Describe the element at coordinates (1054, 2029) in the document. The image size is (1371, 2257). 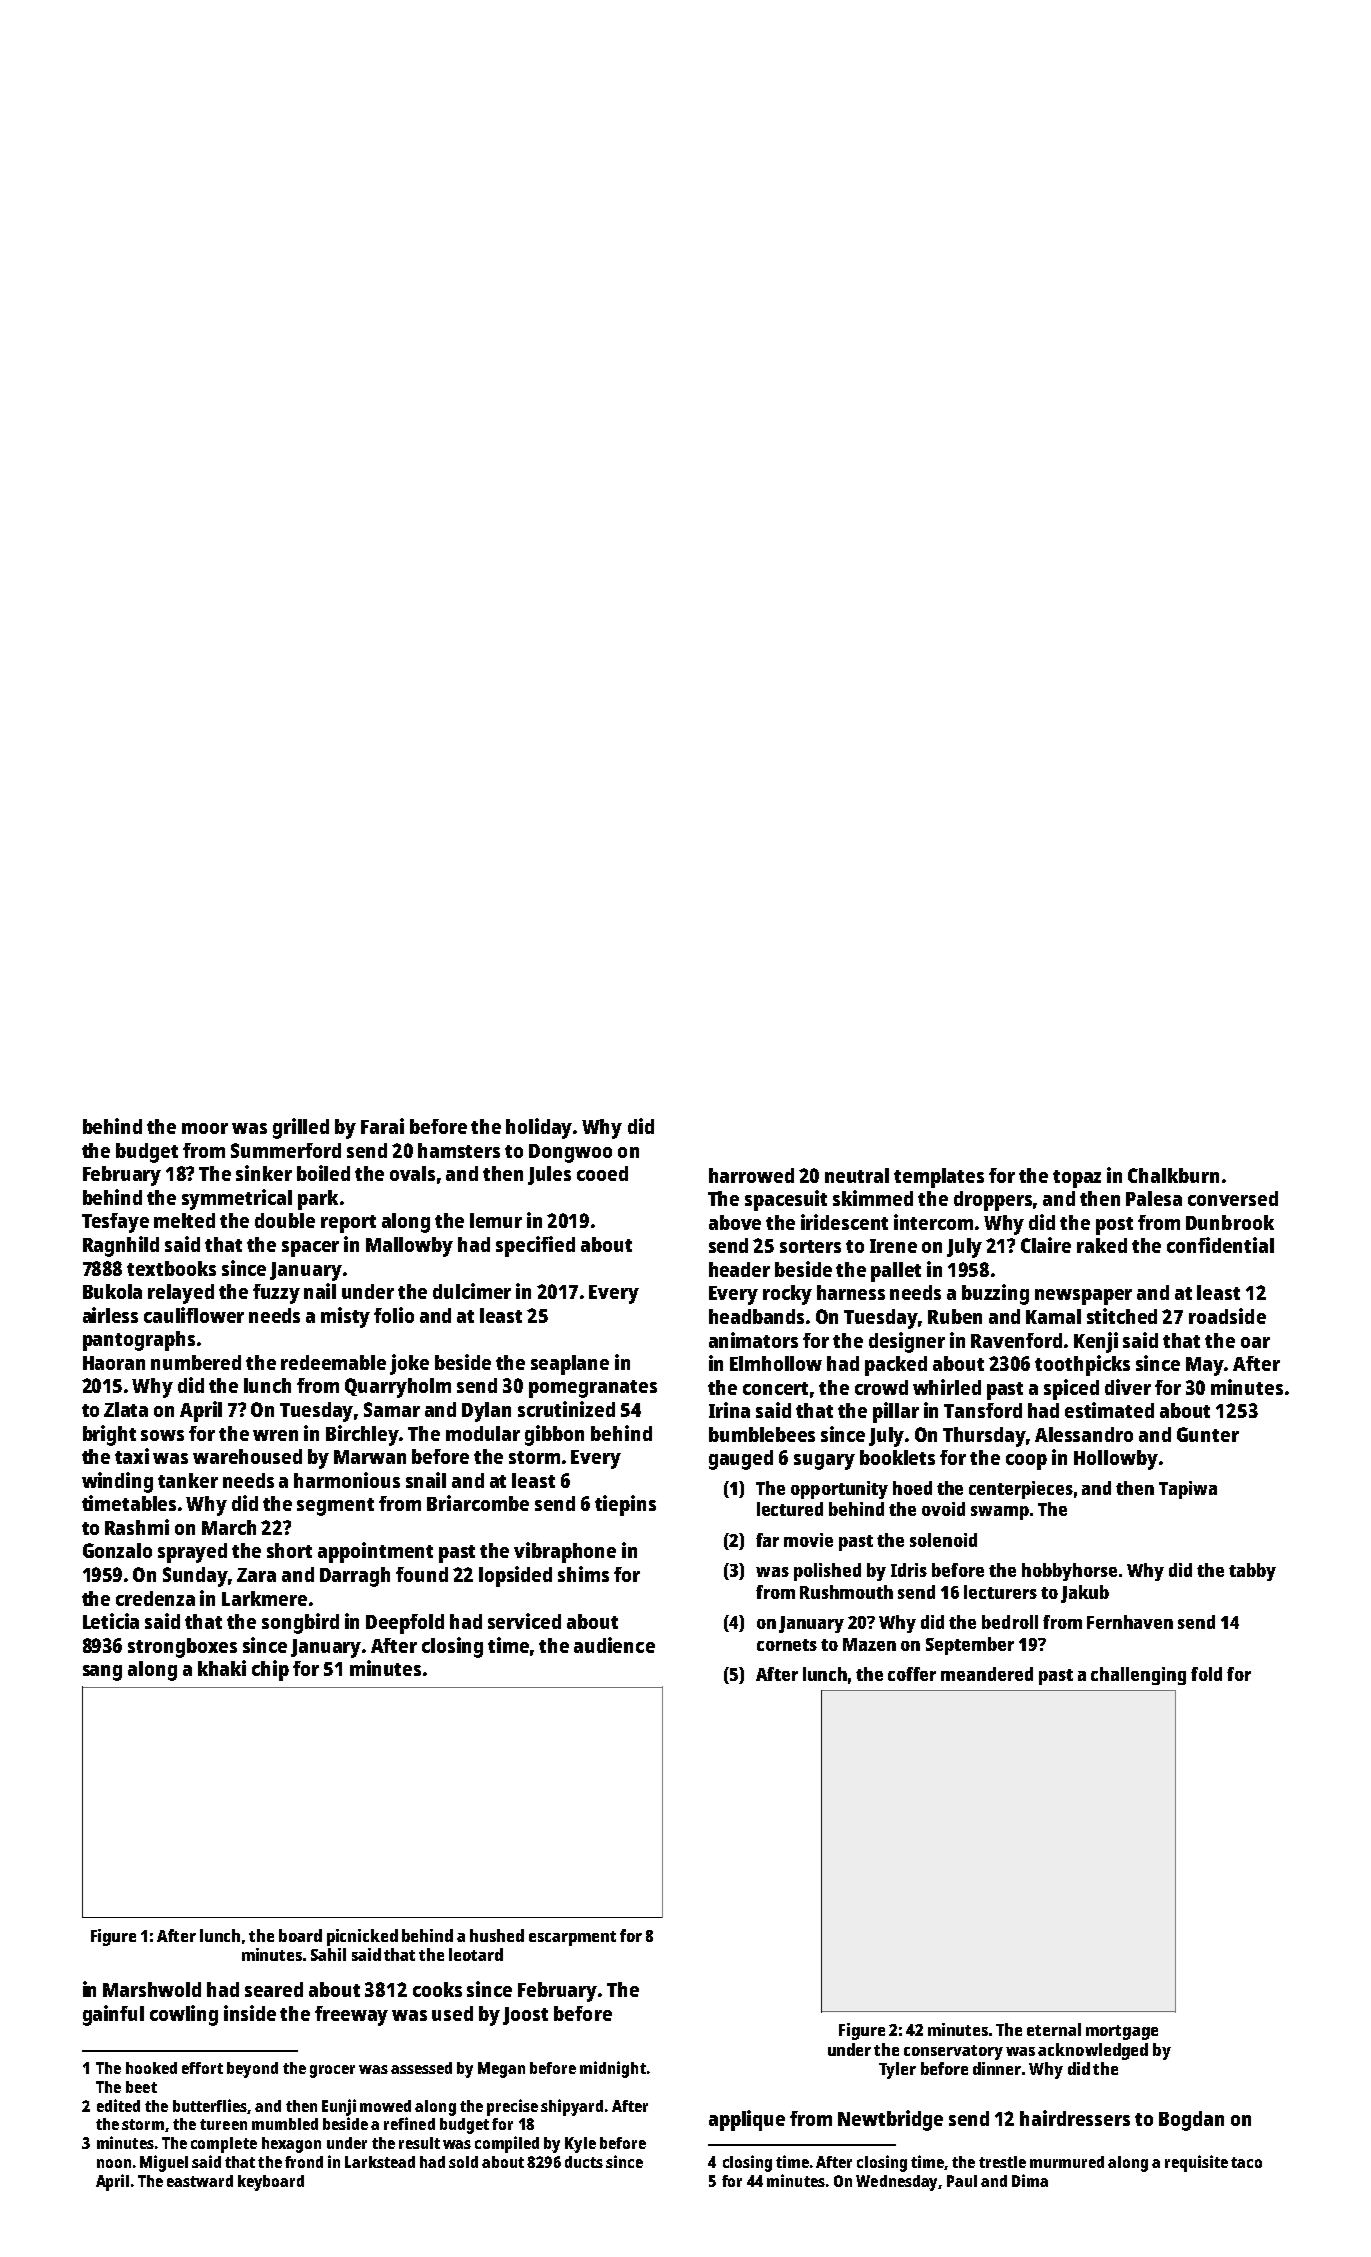
I see `eternal` at that location.
